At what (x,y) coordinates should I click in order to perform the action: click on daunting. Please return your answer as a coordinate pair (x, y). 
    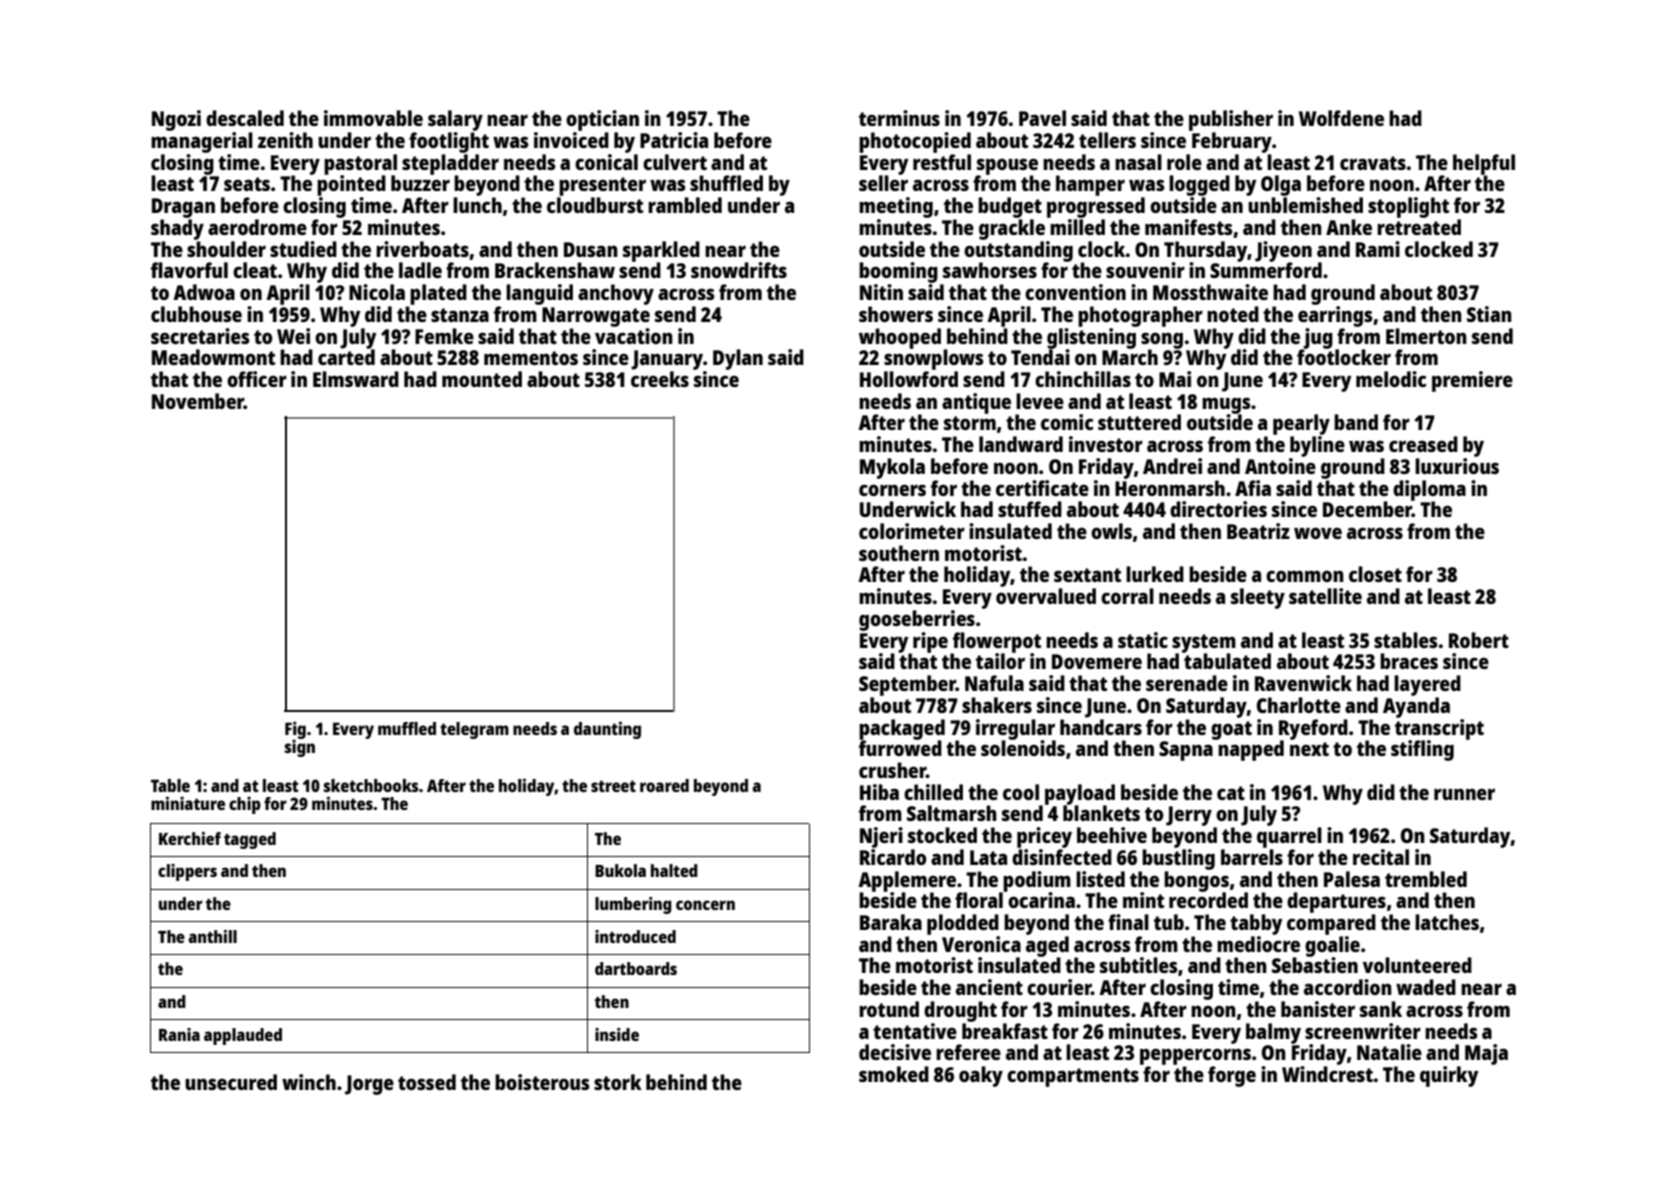
    Looking at the image, I should click on (607, 730).
